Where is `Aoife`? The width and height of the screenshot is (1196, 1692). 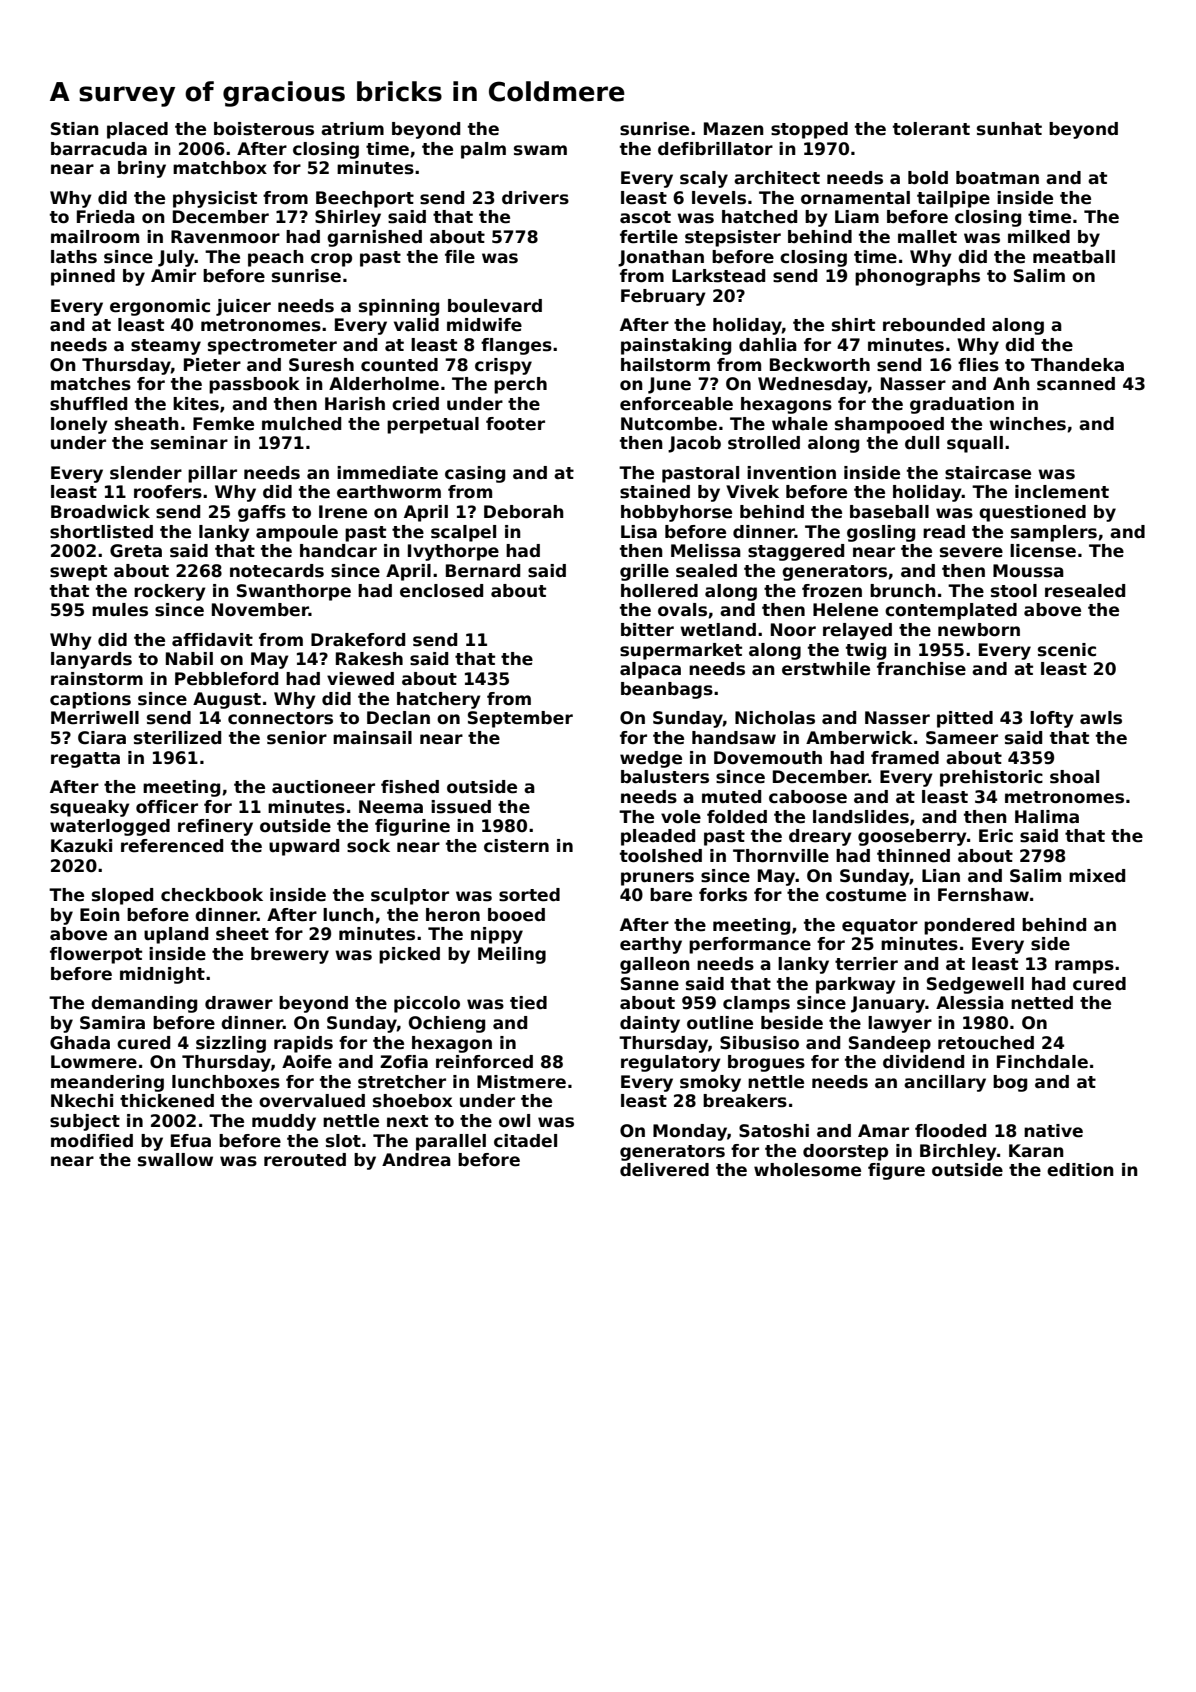
Aoife is located at coordinates (307, 1062).
